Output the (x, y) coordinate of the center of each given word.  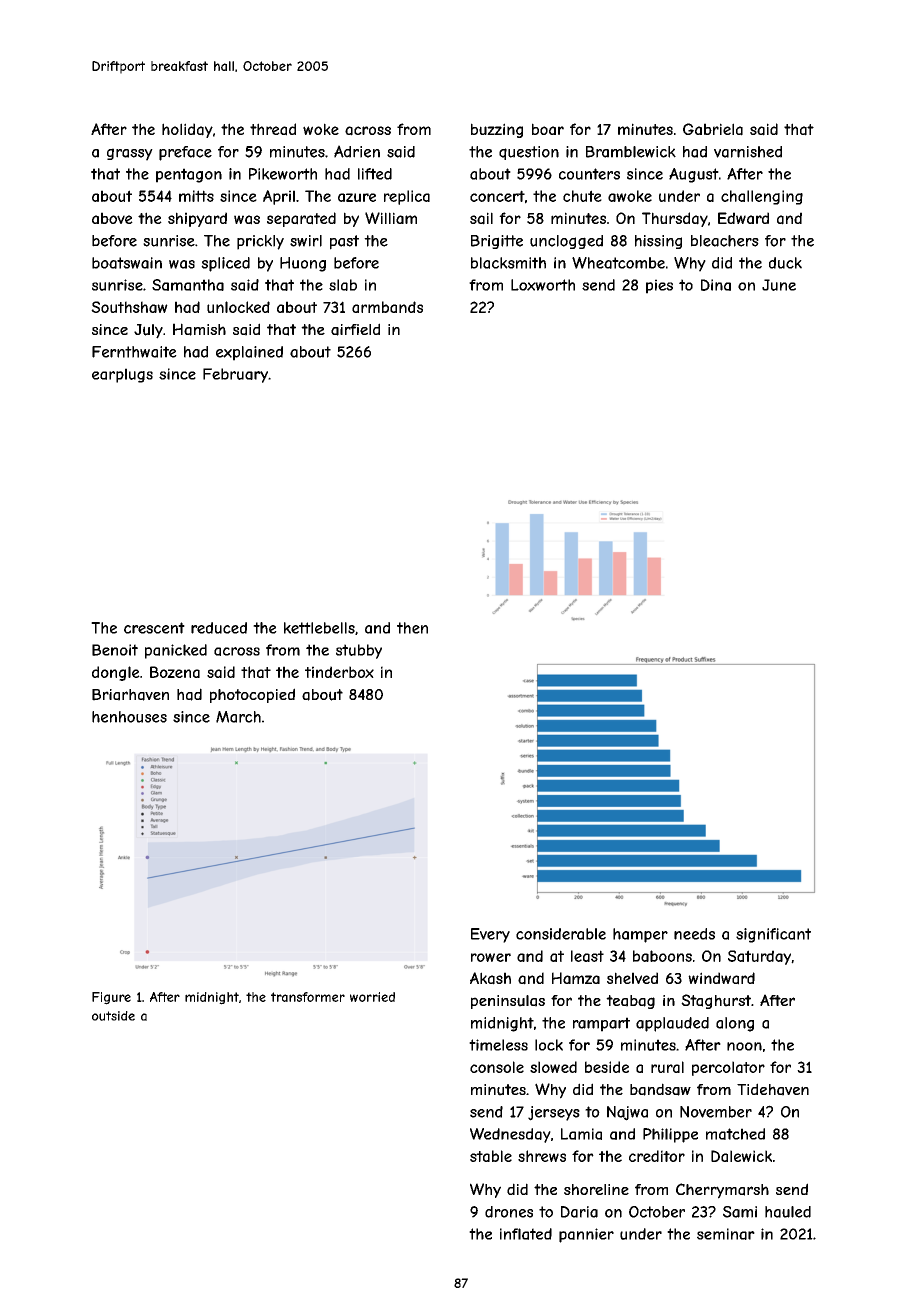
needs (694, 934)
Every (490, 935)
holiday (187, 130)
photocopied (252, 695)
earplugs (122, 375)
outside (113, 1016)
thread (273, 129)
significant (773, 935)
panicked (176, 651)
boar (548, 129)
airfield (355, 329)
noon (744, 1046)
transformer (308, 997)
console (497, 1067)
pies (659, 286)
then (412, 628)
